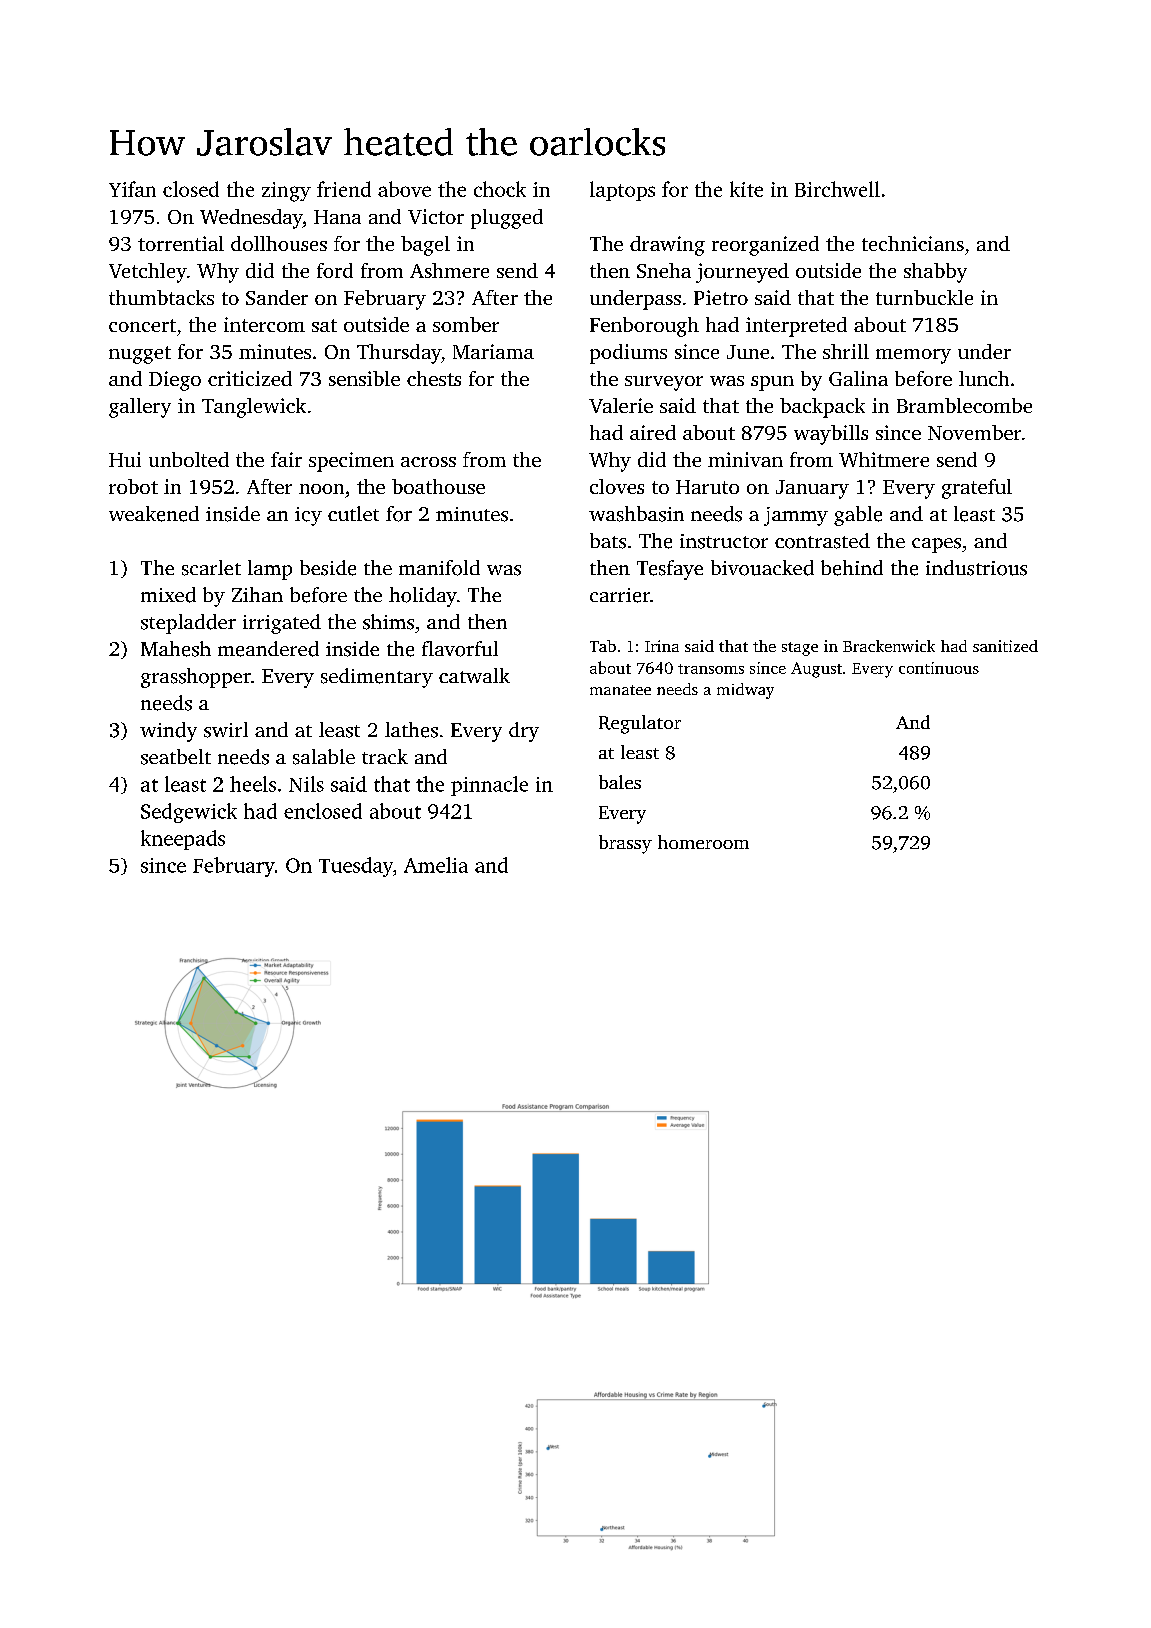 Image resolution: width=1151 pixels, height=1628 pixels. Describe the element at coordinates (183, 840) in the document. I see `kneepads` at that location.
